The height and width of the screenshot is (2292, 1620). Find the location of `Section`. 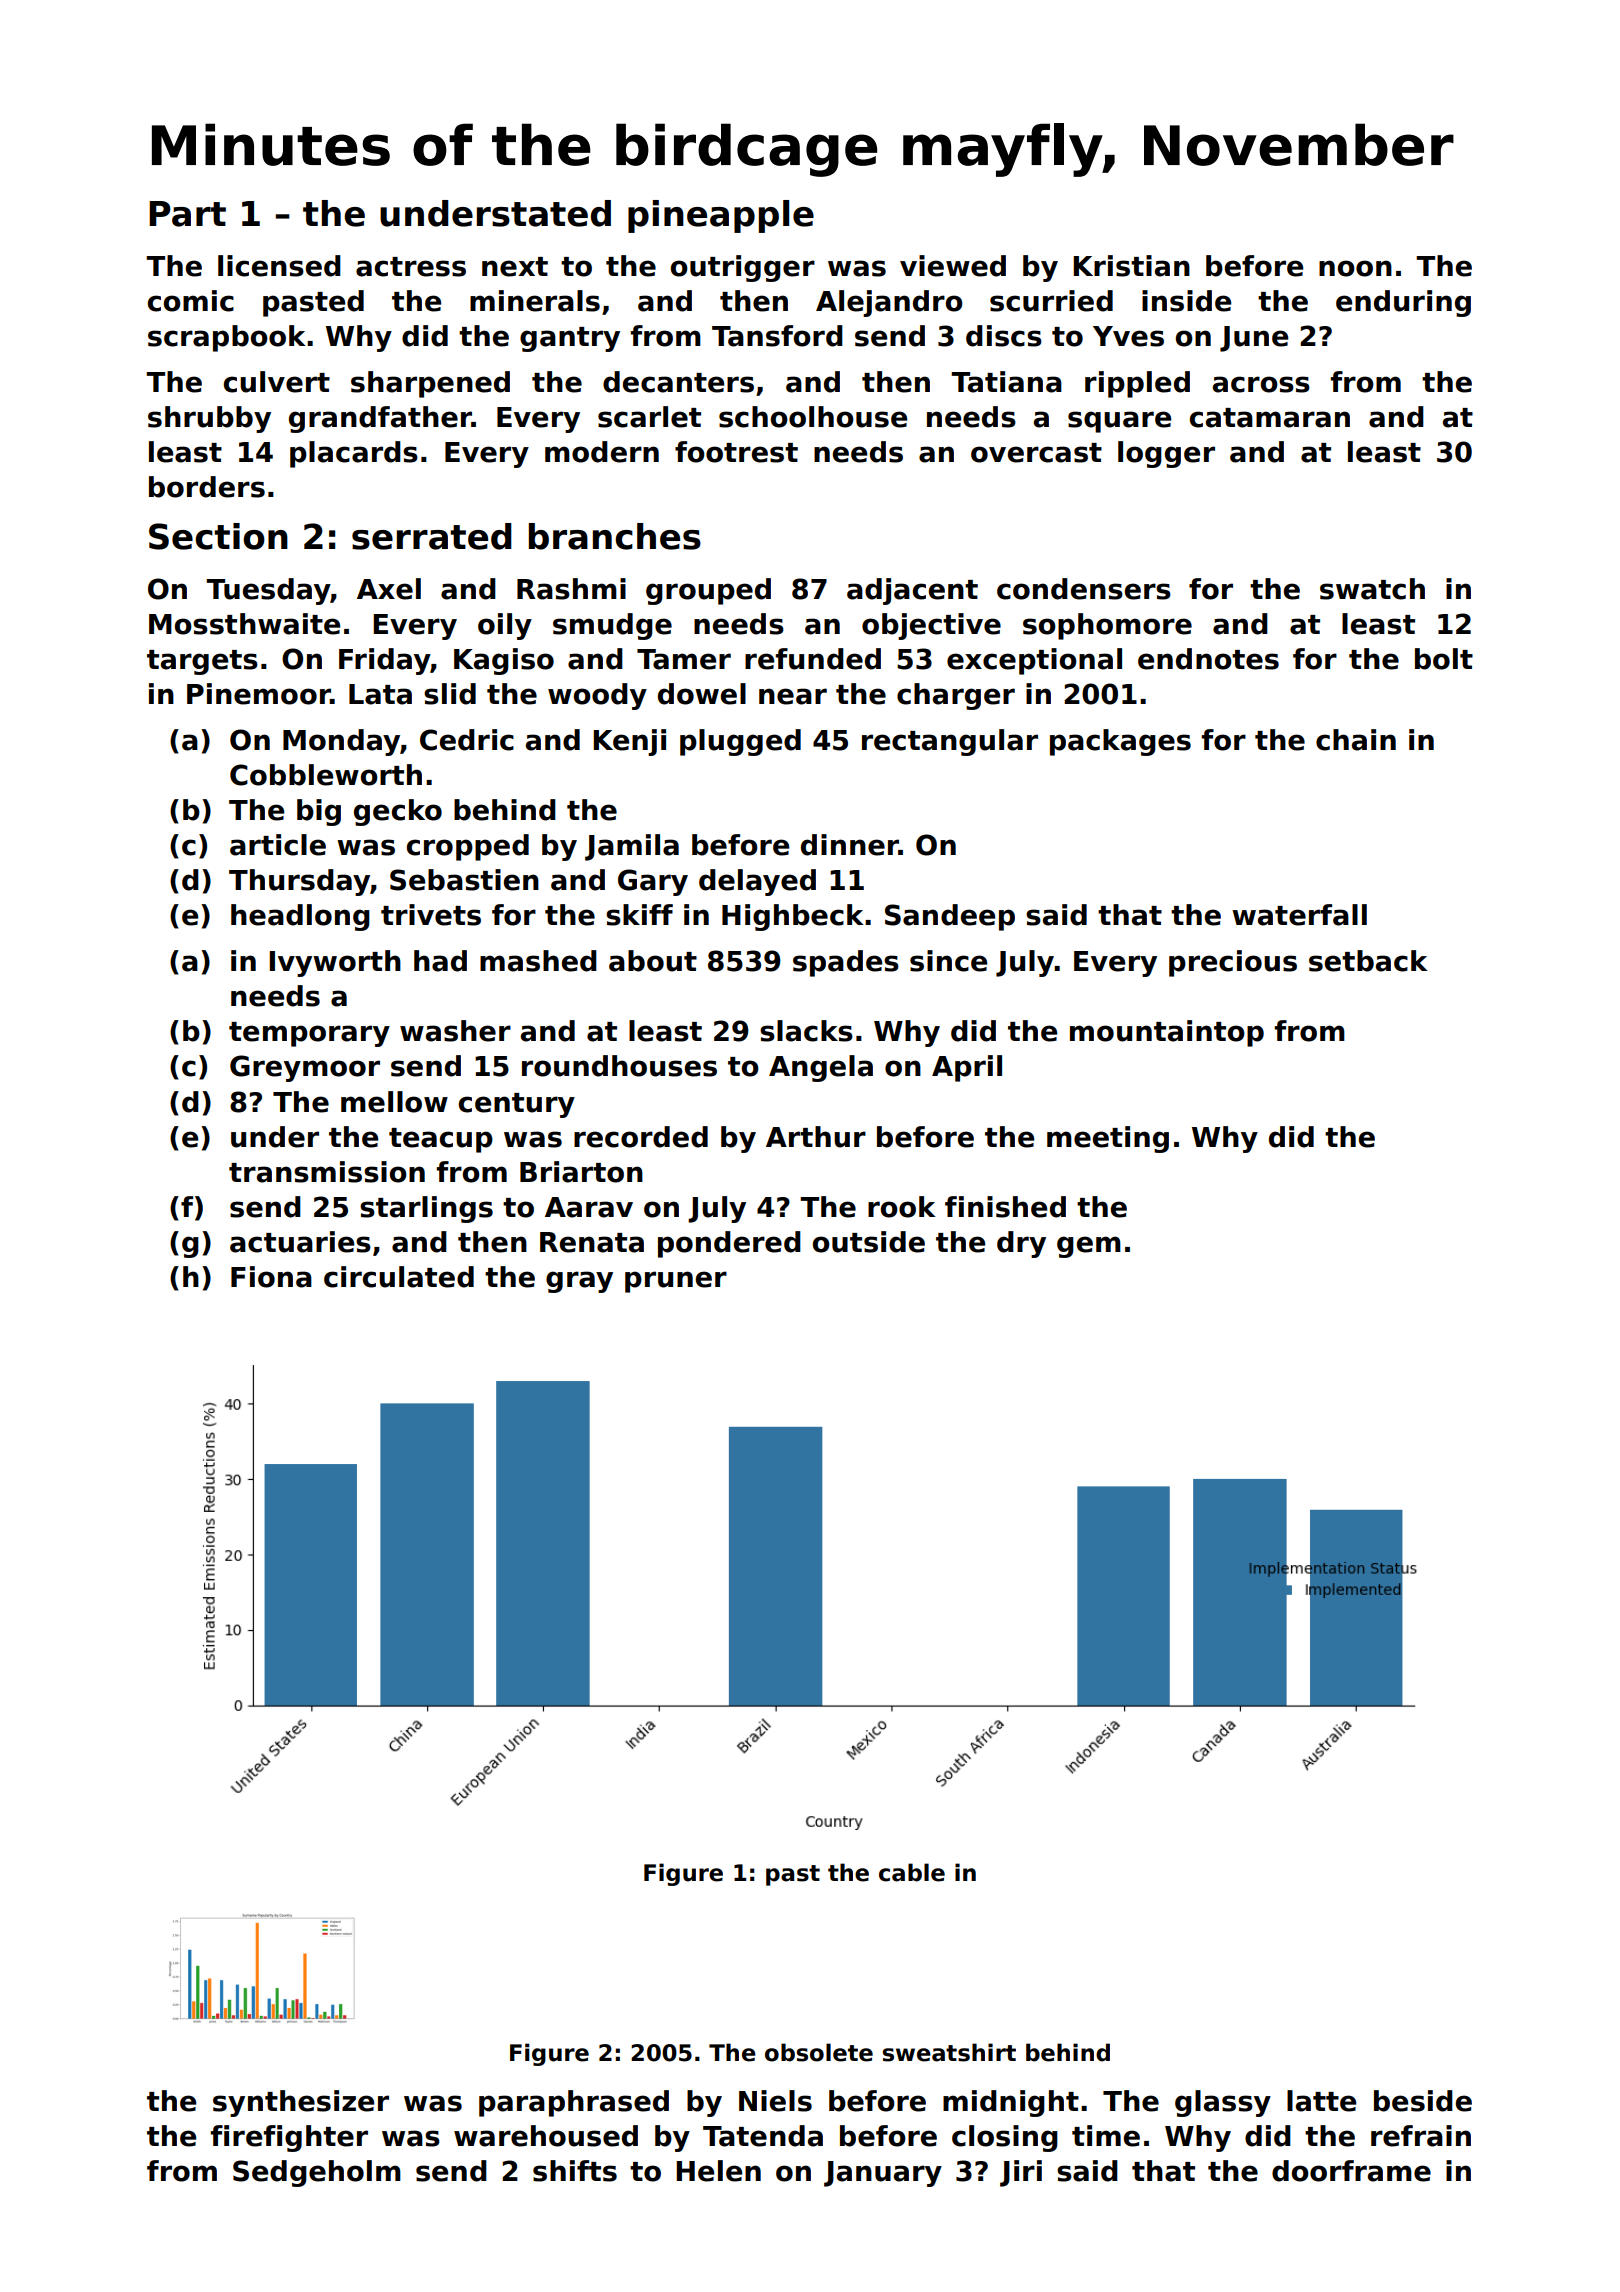

Section is located at coordinates (218, 536).
